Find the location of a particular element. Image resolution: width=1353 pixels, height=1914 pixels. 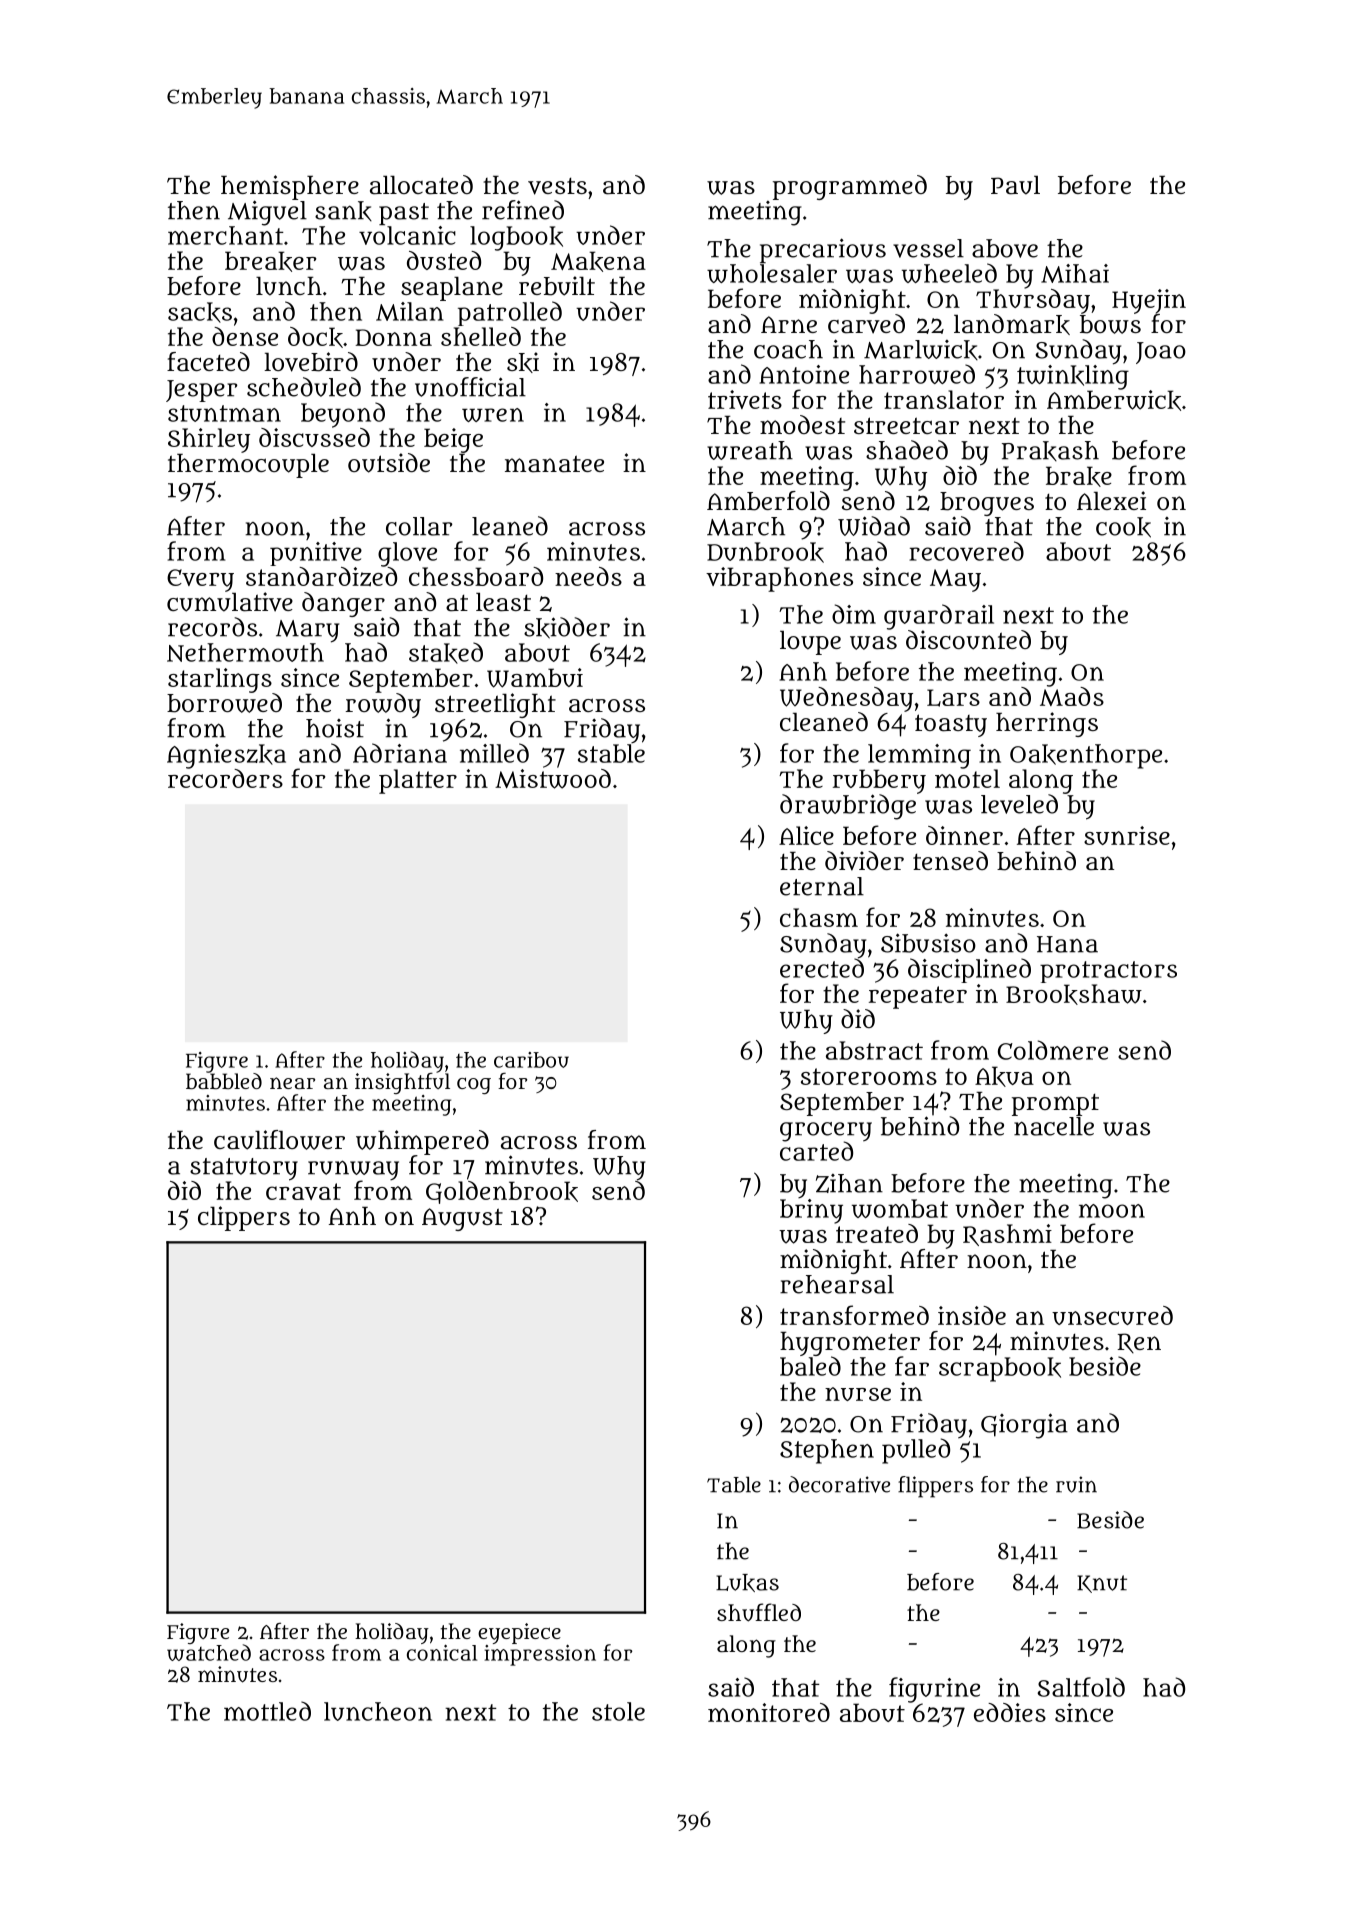

baled is located at coordinates (810, 1366).
